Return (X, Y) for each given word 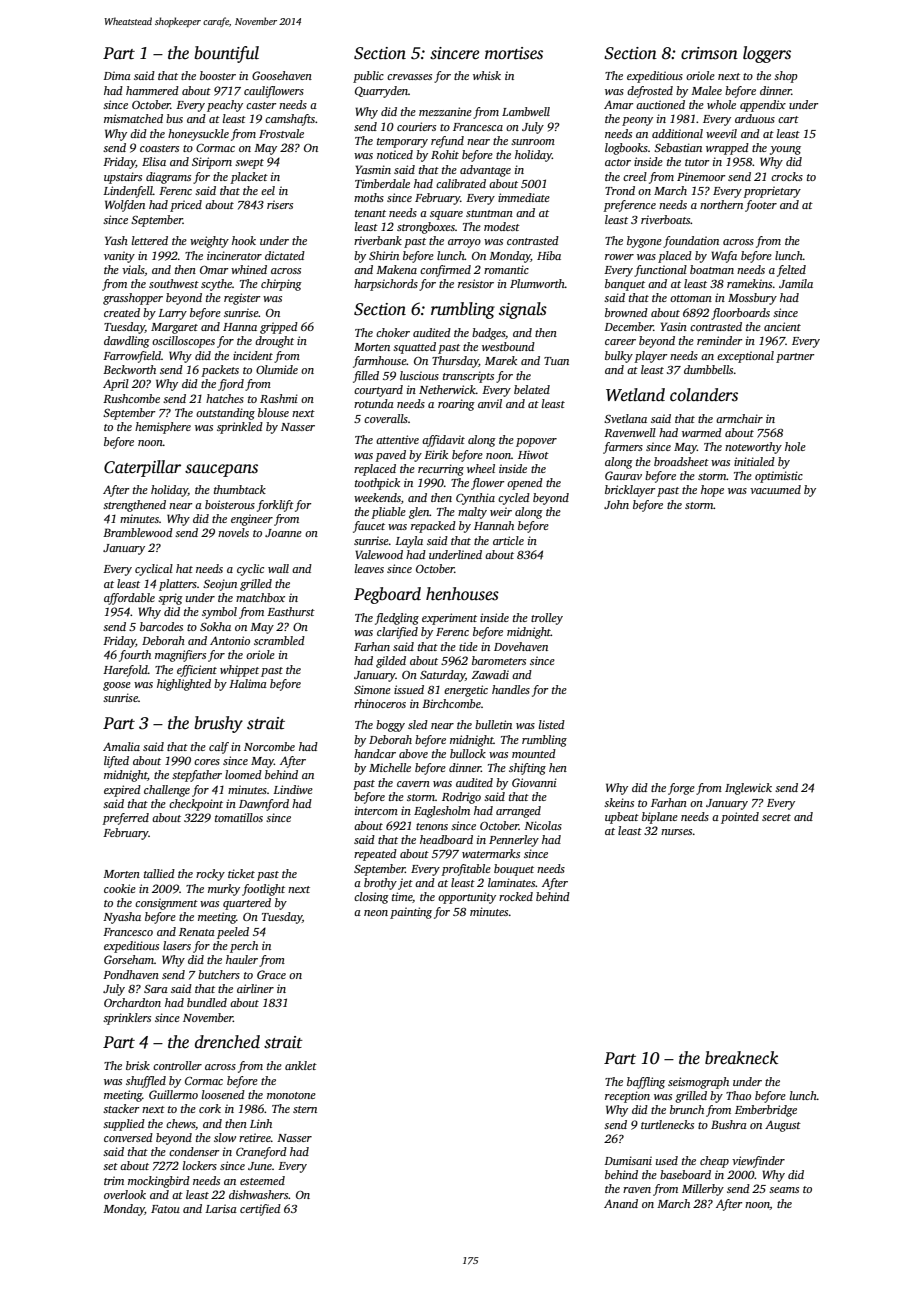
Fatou (165, 1209)
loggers (767, 54)
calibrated (461, 183)
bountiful (226, 54)
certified (260, 1210)
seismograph (698, 1083)
